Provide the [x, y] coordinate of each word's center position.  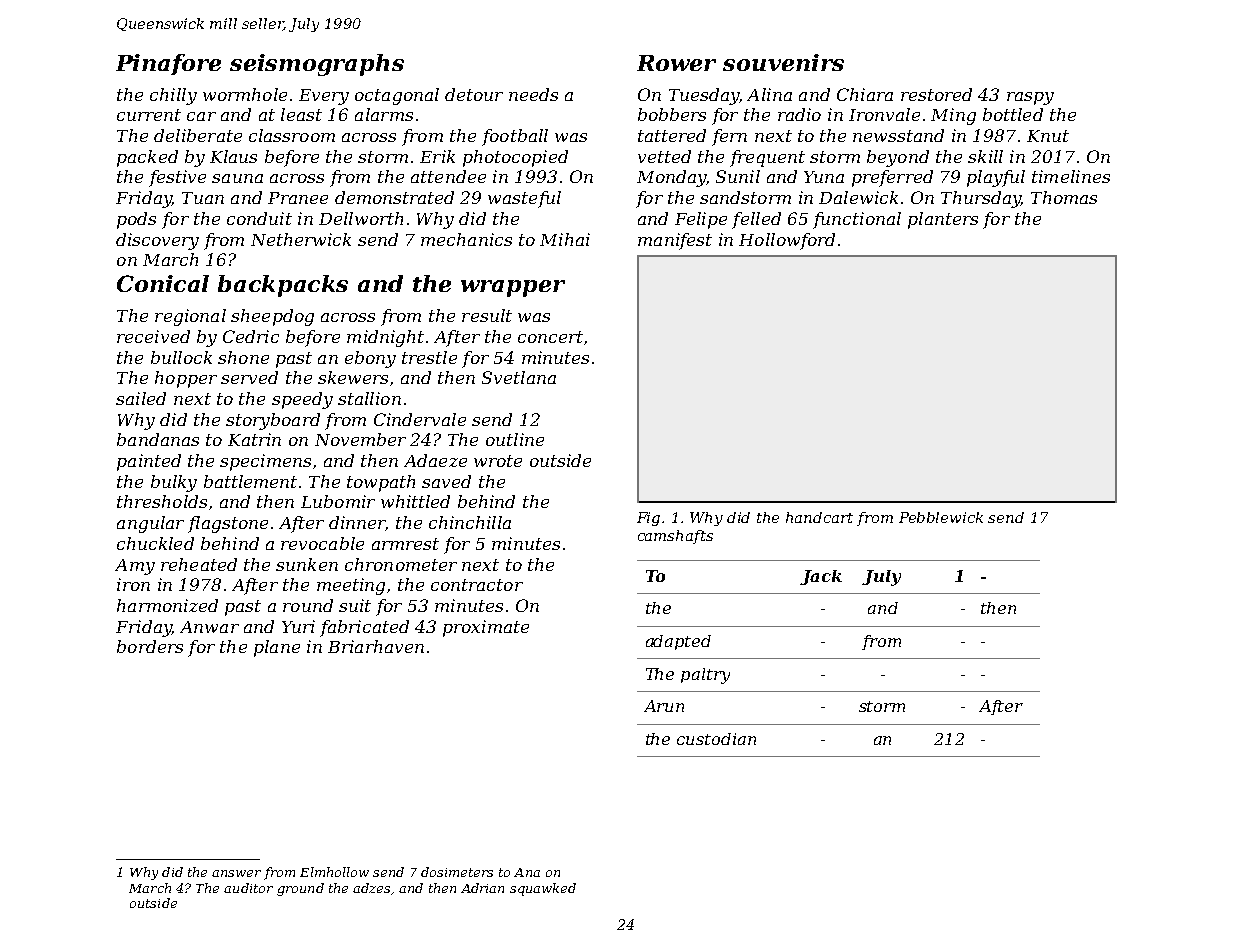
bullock [181, 357]
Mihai [565, 239]
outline [515, 439]
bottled [1013, 114]
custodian [716, 739]
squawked [543, 889]
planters [943, 220]
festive [177, 178]
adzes [371, 888]
